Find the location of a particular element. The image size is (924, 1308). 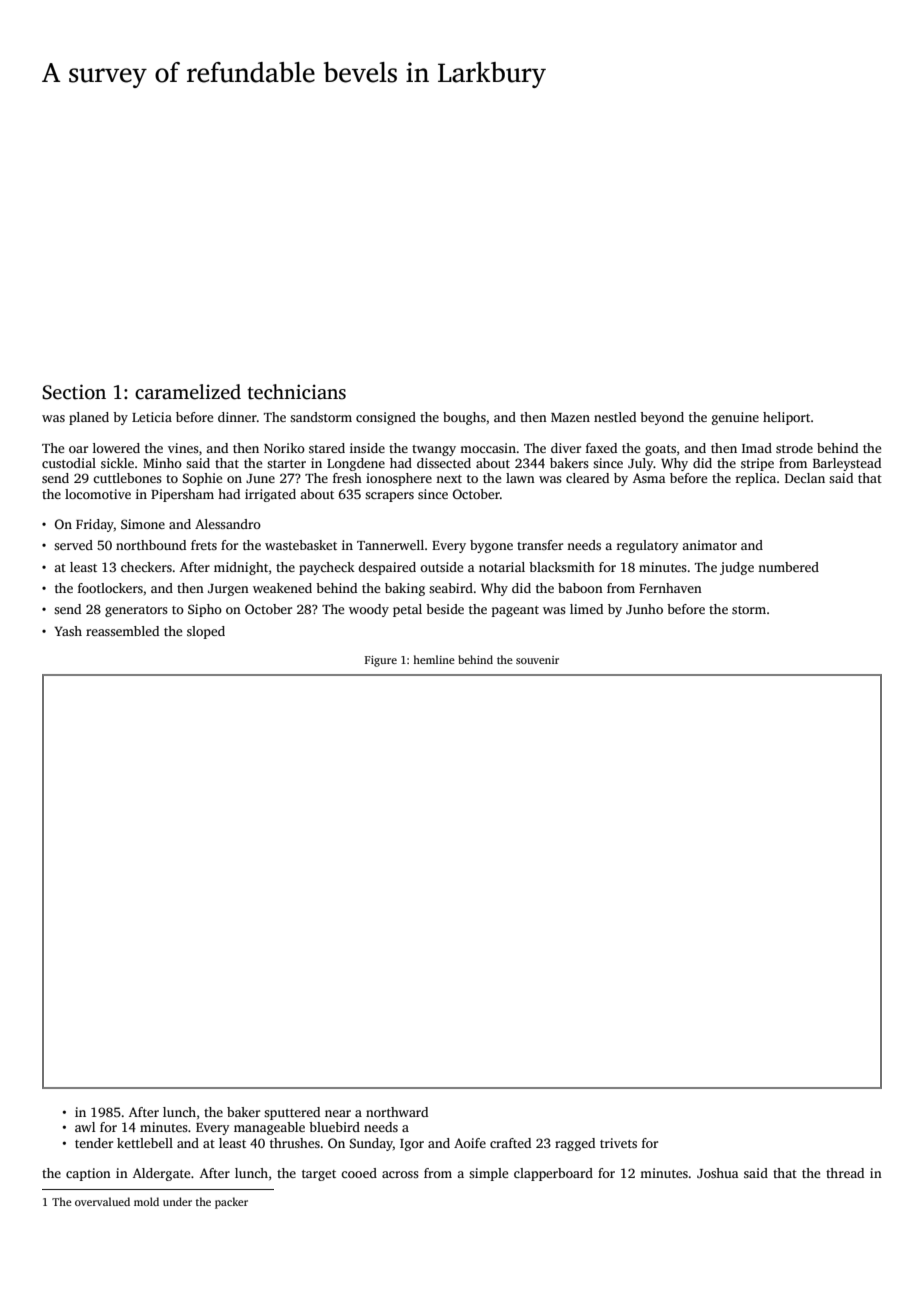

genuine is located at coordinates (735, 418).
